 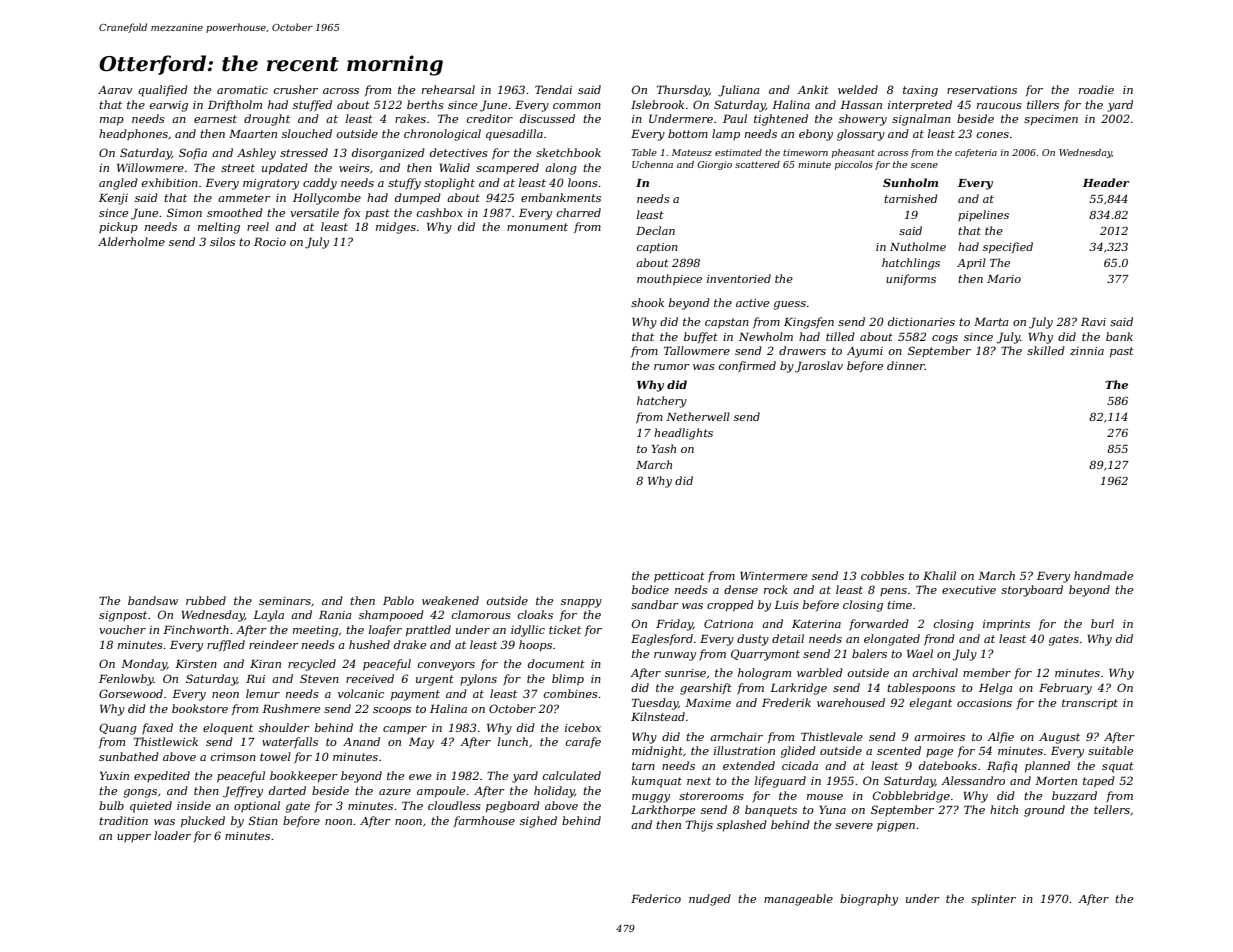 I want to click on Stian, so click(x=263, y=820).
